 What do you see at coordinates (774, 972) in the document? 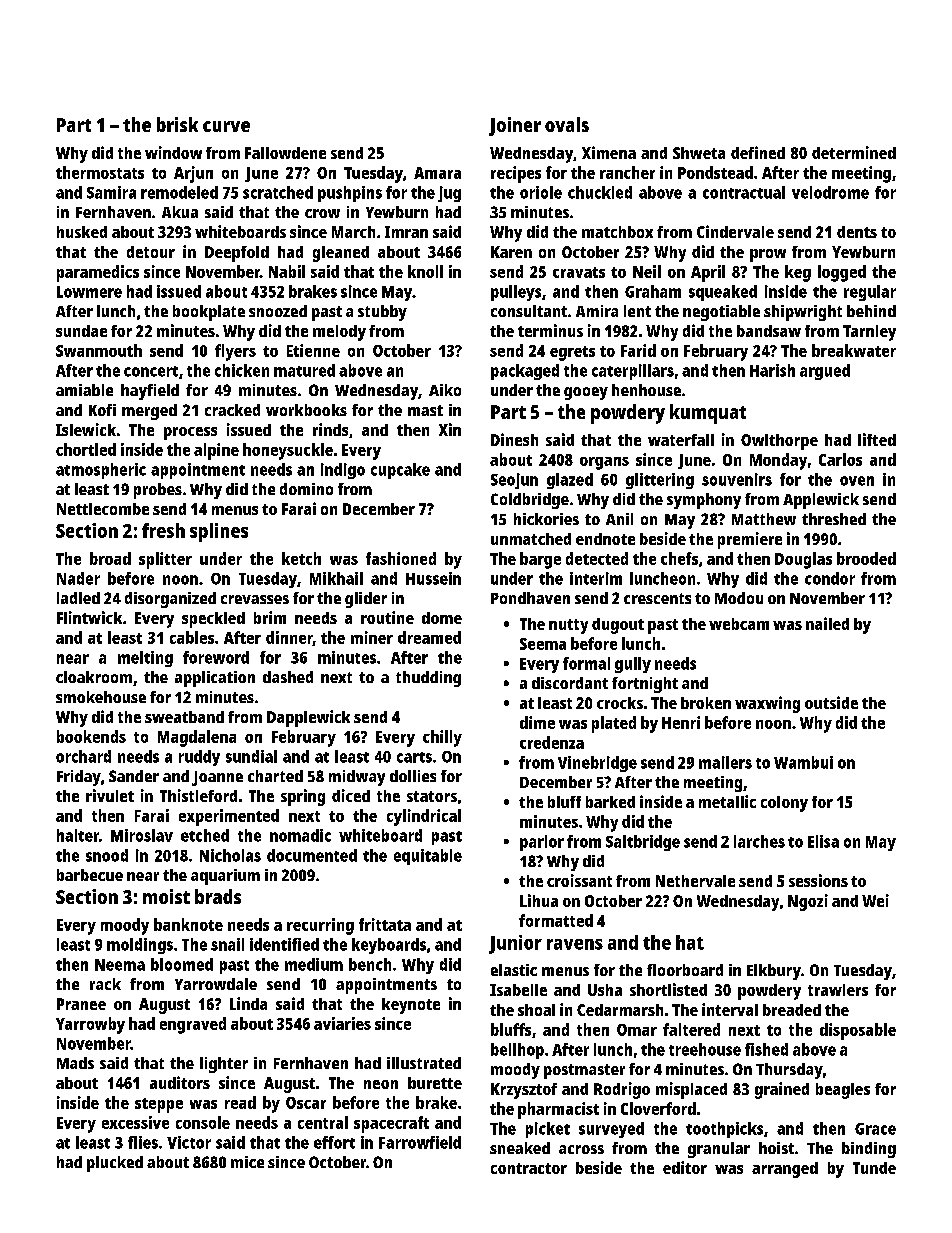
I see `Elkbury` at bounding box center [774, 972].
